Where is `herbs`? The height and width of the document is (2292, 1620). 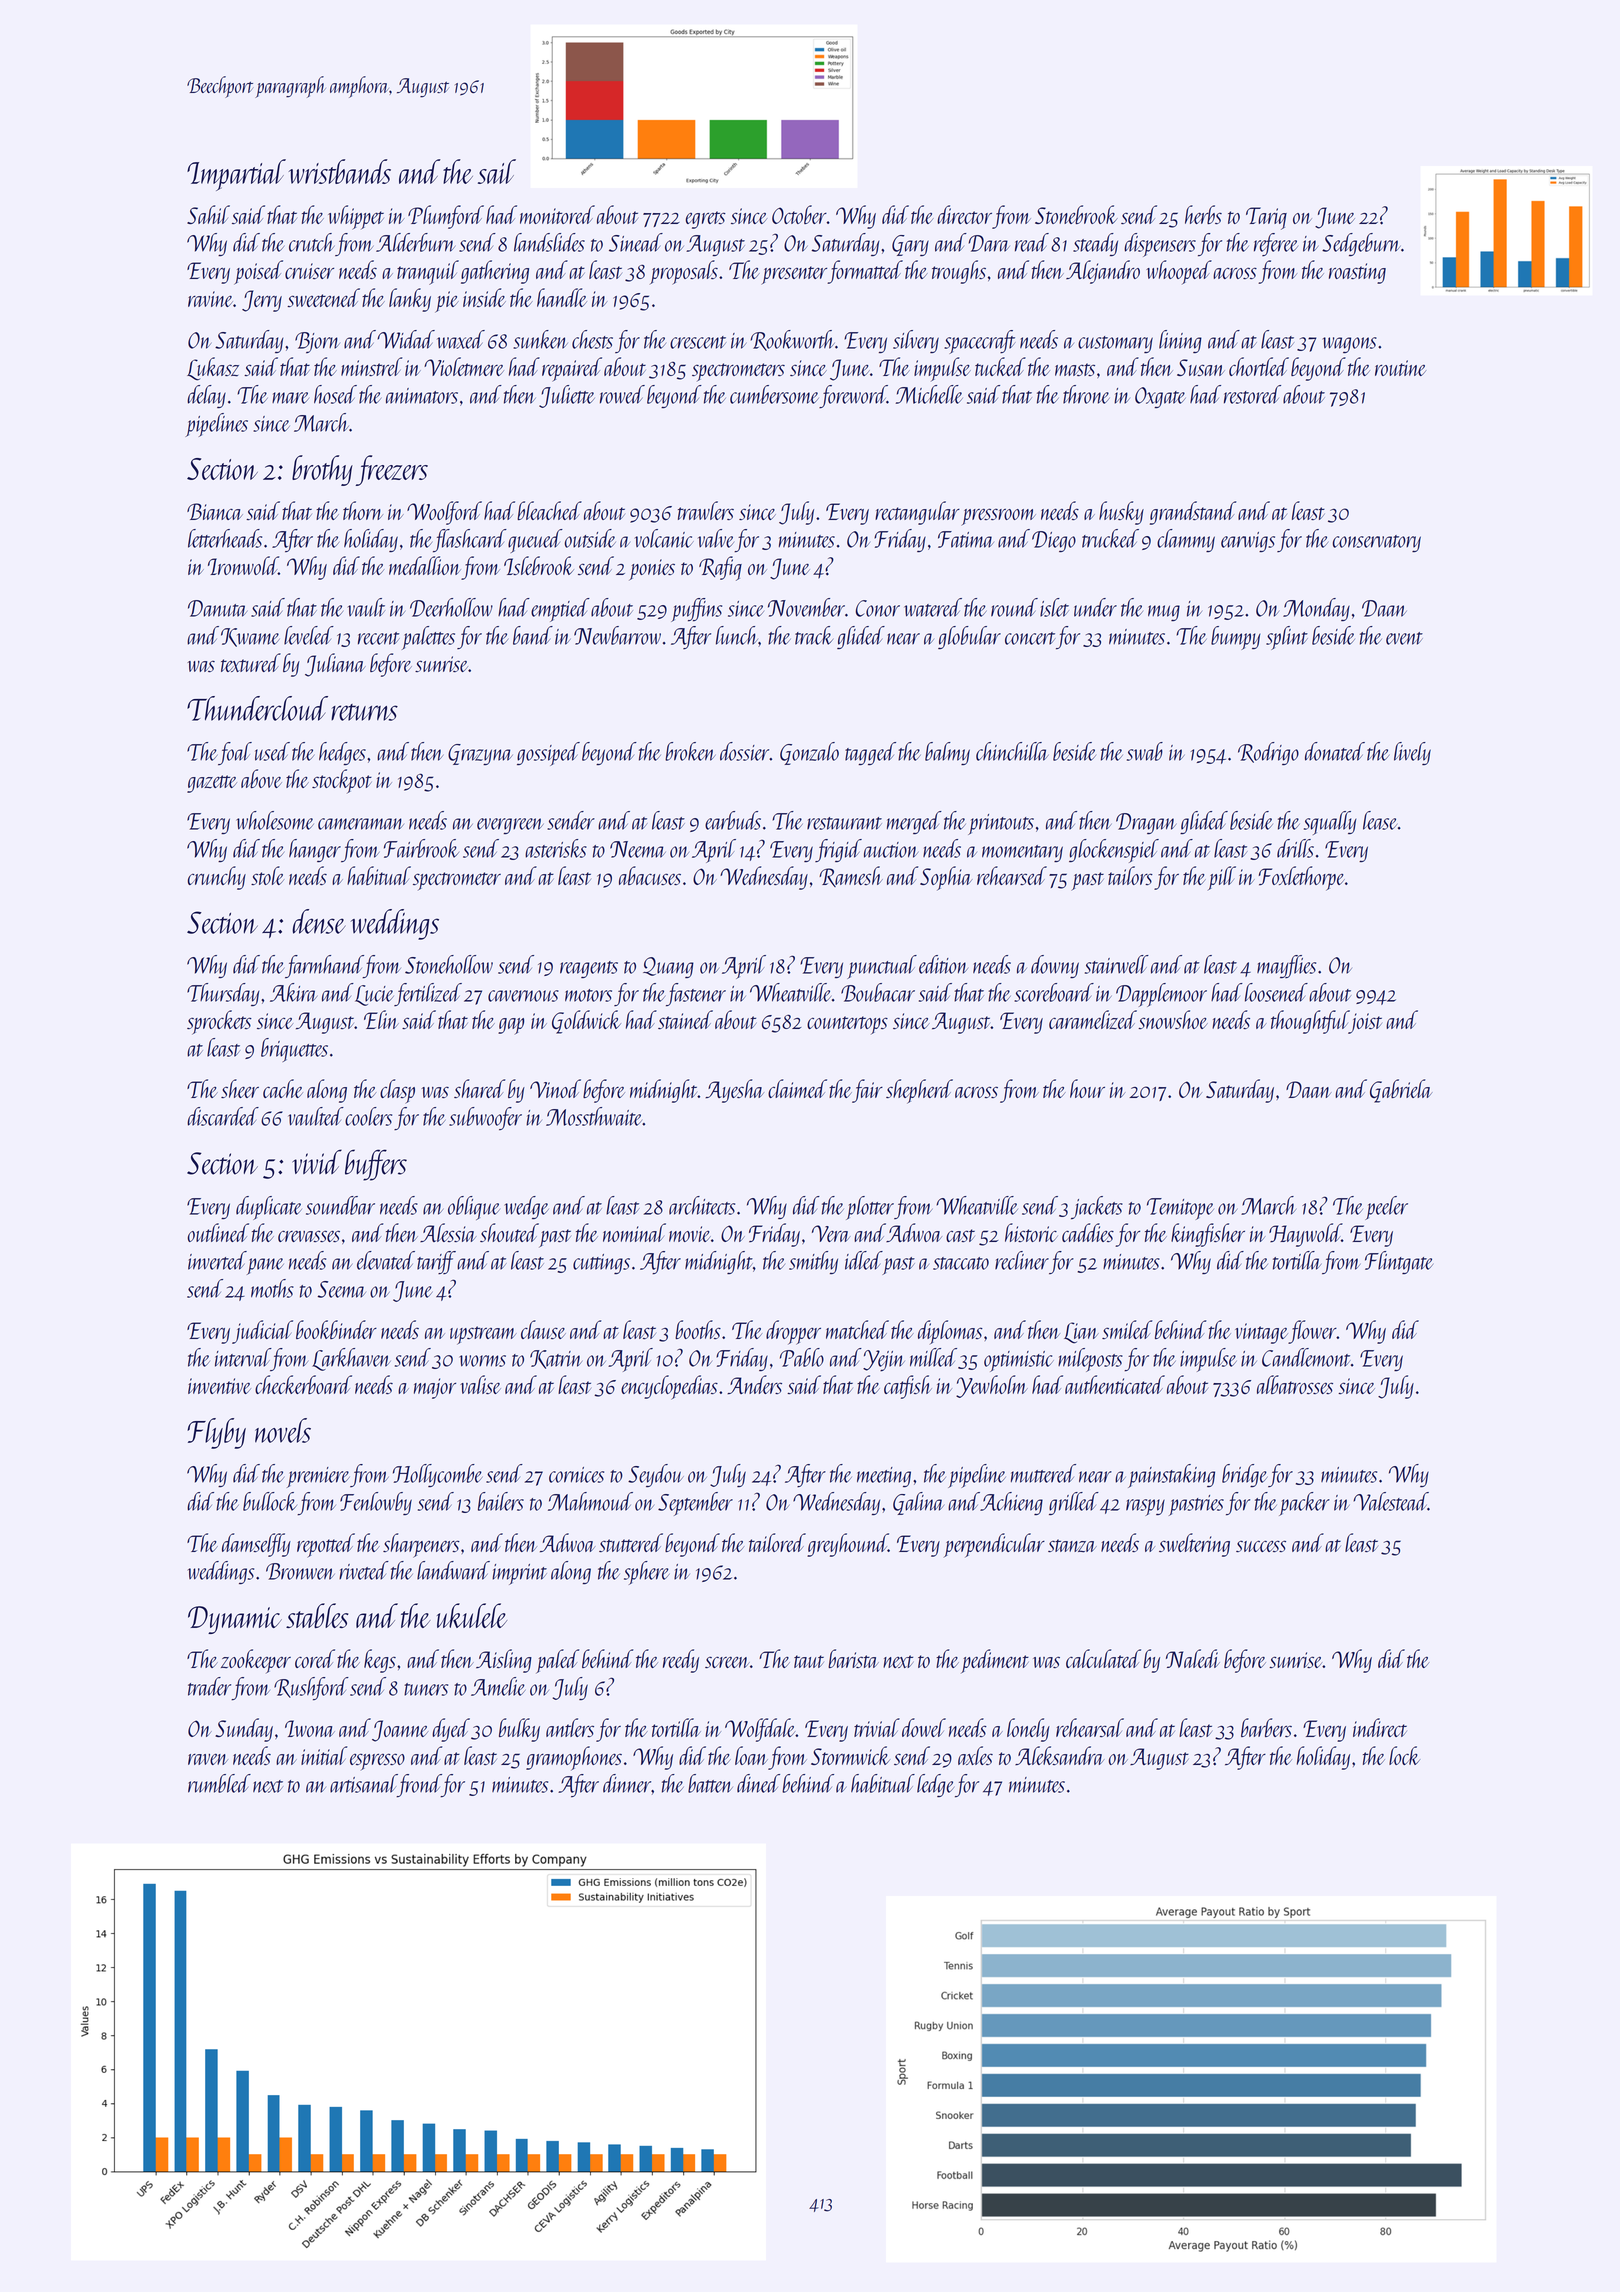
herbs is located at coordinates (1203, 214).
